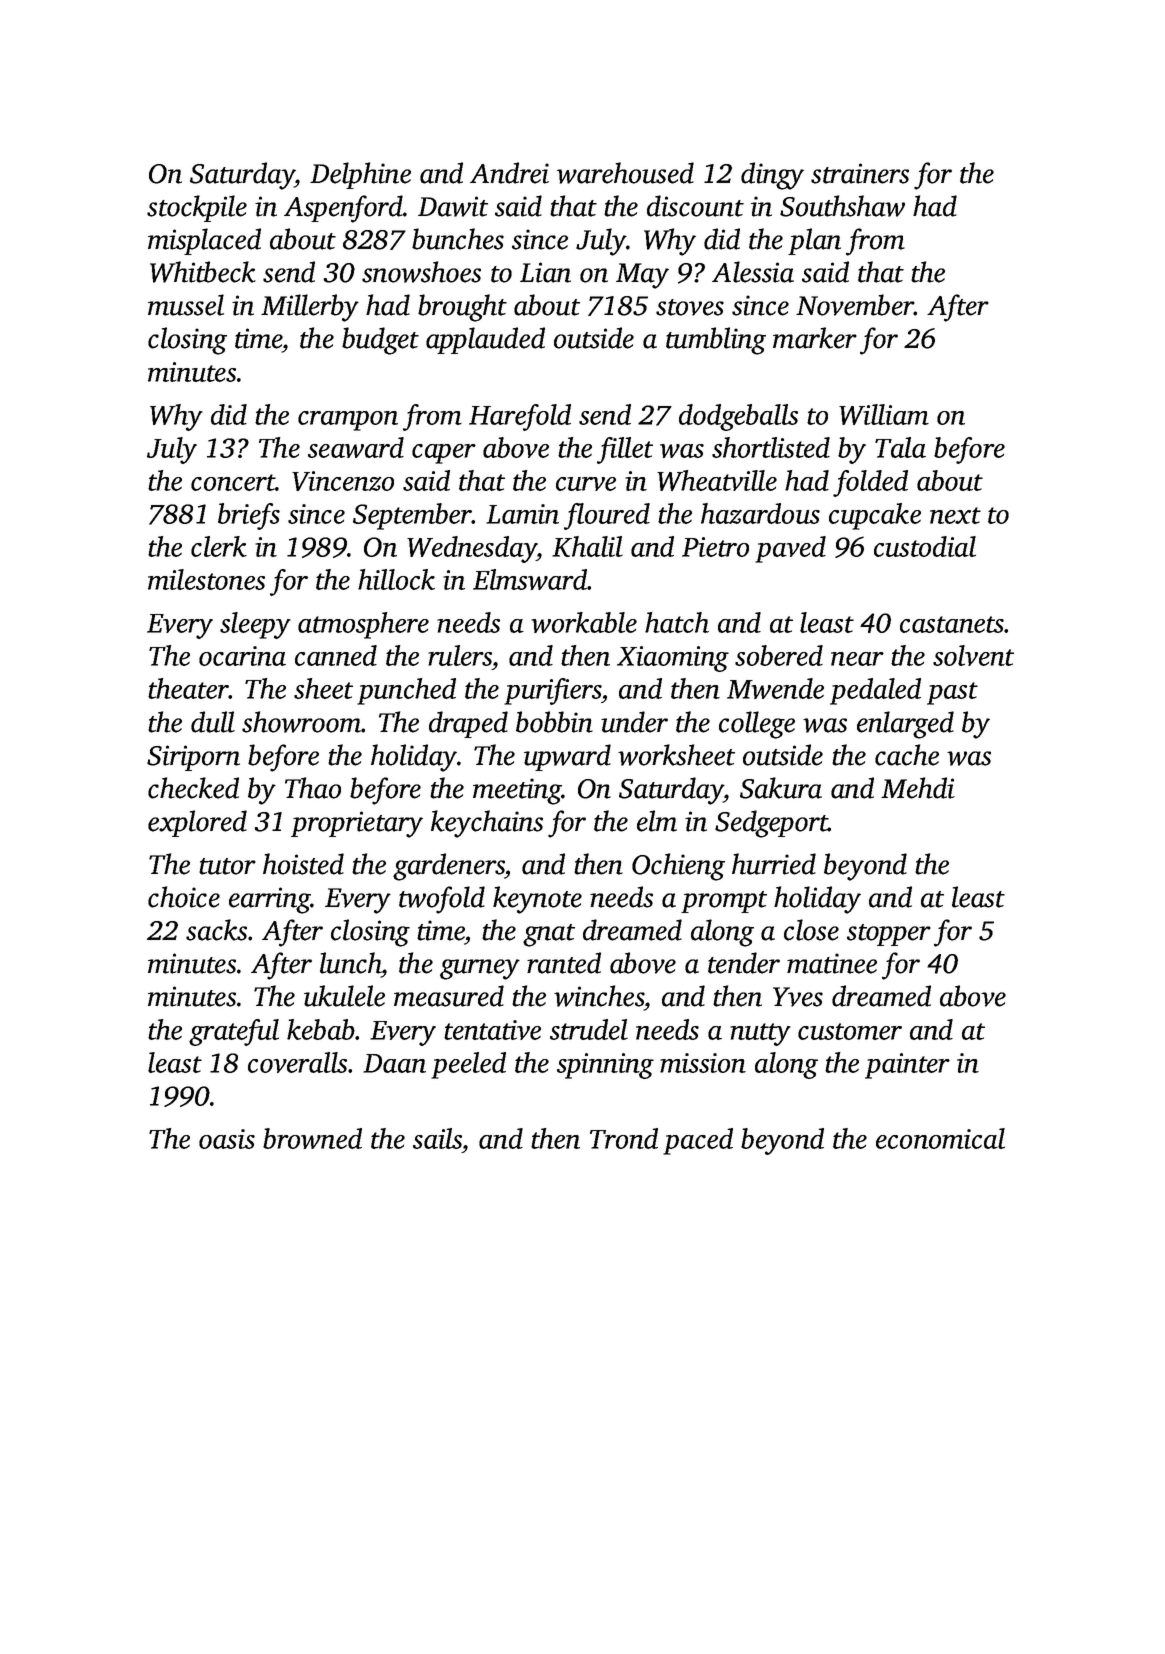 The width and height of the image is (1165, 1654). Describe the element at coordinates (738, 417) in the image. I see `dodgeballs` at that location.
